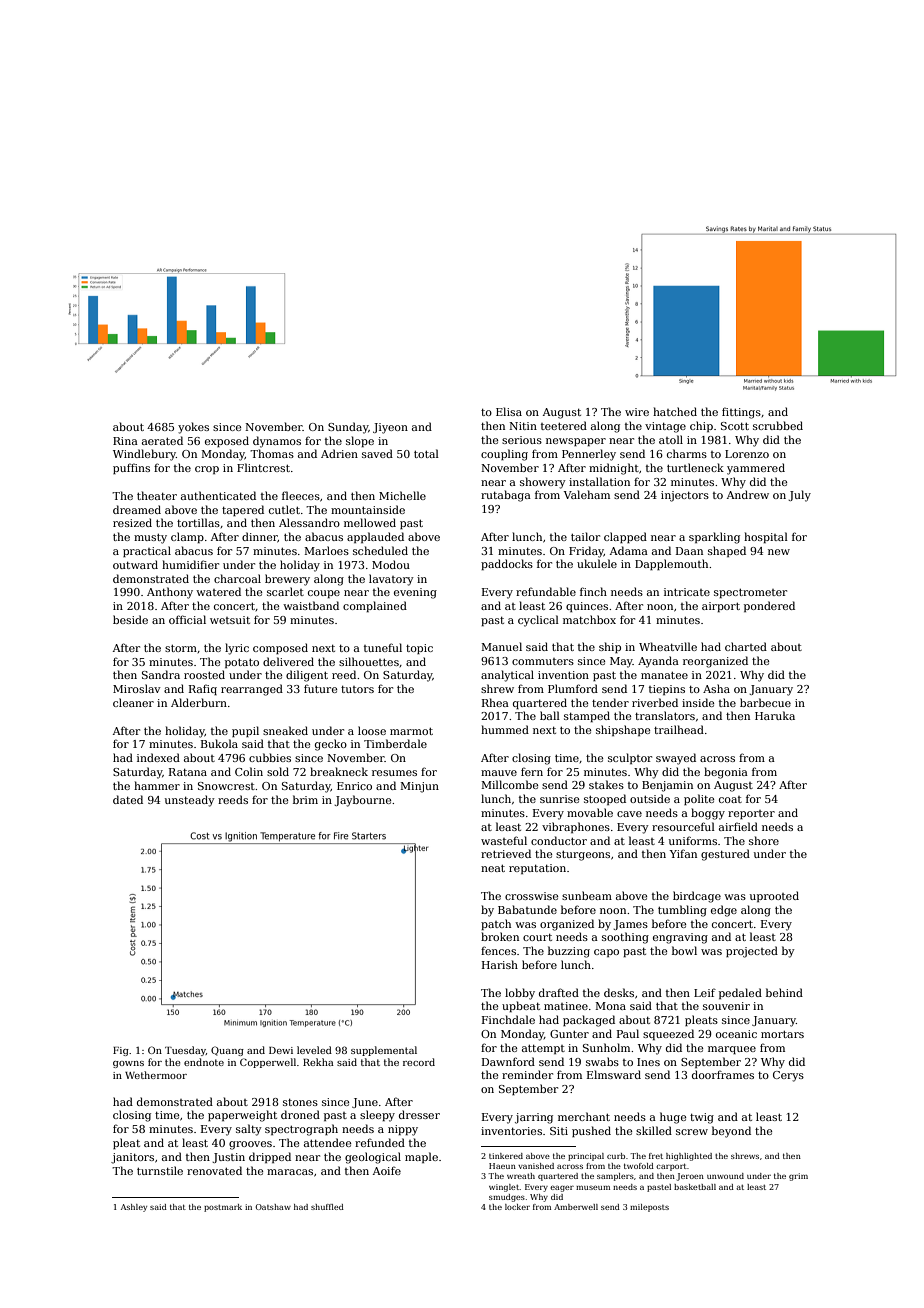 This image has height=1308, width=924. What do you see at coordinates (769, 606) in the image?
I see `pondered` at bounding box center [769, 606].
